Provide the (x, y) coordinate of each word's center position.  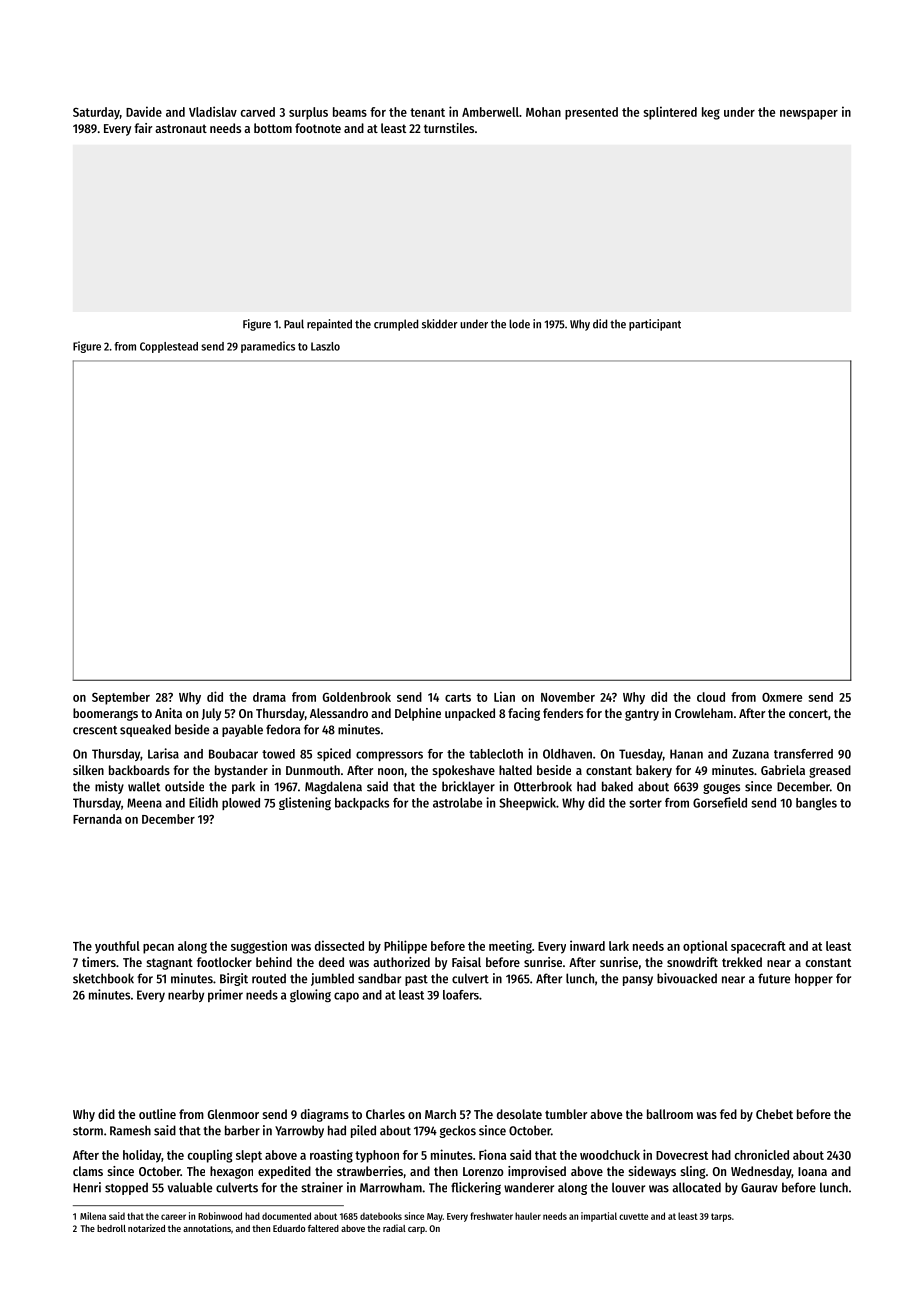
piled (363, 1131)
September (121, 698)
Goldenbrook (357, 697)
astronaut (181, 128)
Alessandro (339, 713)
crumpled (396, 325)
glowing (310, 996)
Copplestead (169, 347)
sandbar (379, 978)
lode (519, 324)
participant (655, 325)
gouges (721, 789)
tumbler (566, 1114)
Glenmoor (233, 1114)
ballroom (670, 1114)
